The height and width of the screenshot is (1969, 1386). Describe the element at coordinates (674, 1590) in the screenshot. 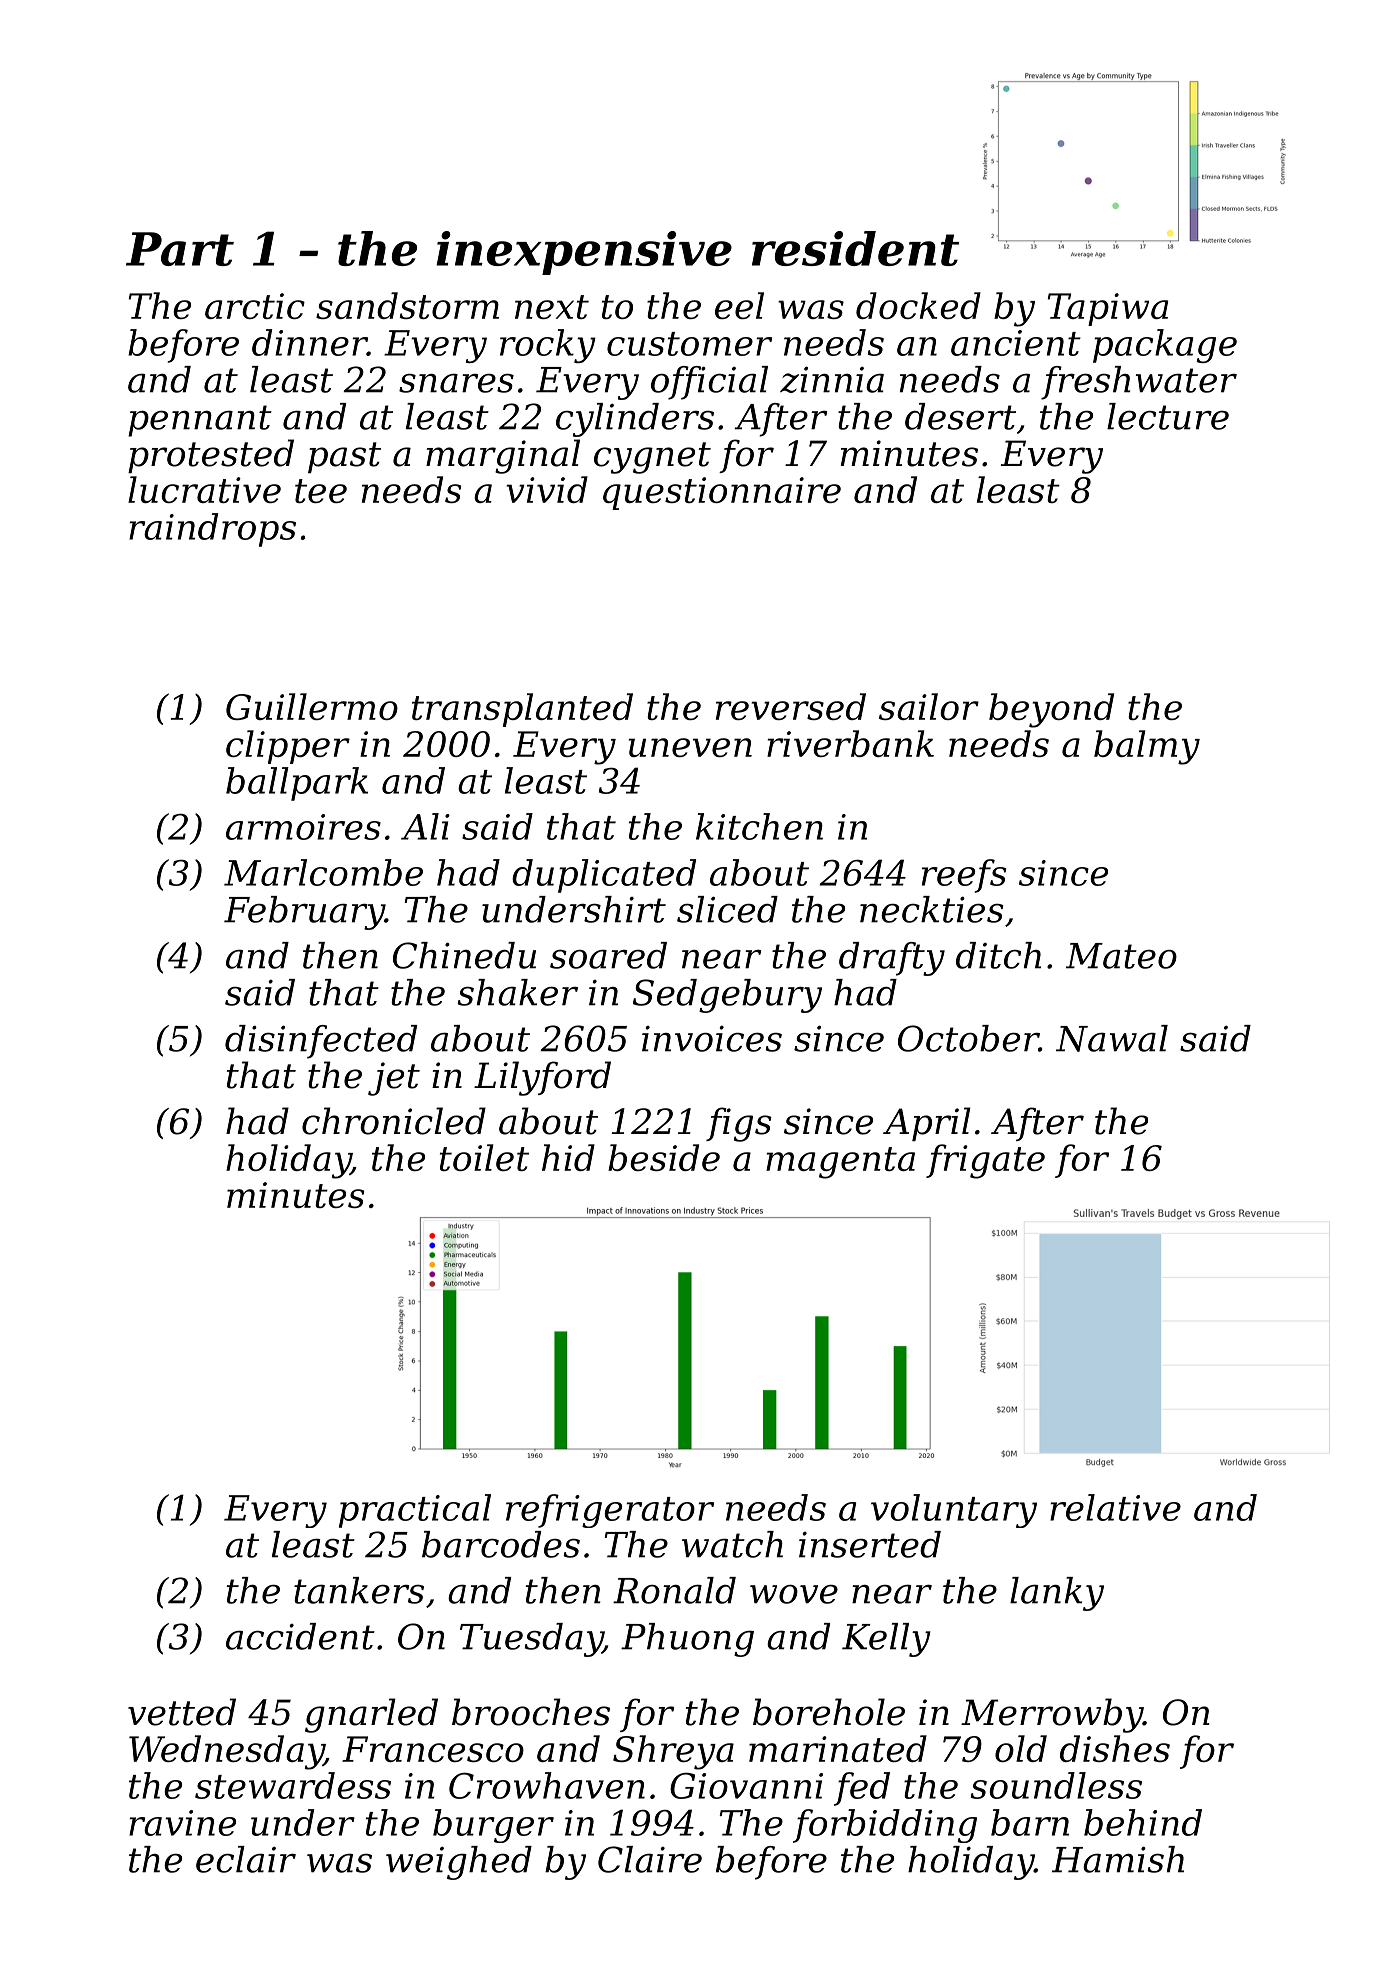

I see `Ronald` at that location.
